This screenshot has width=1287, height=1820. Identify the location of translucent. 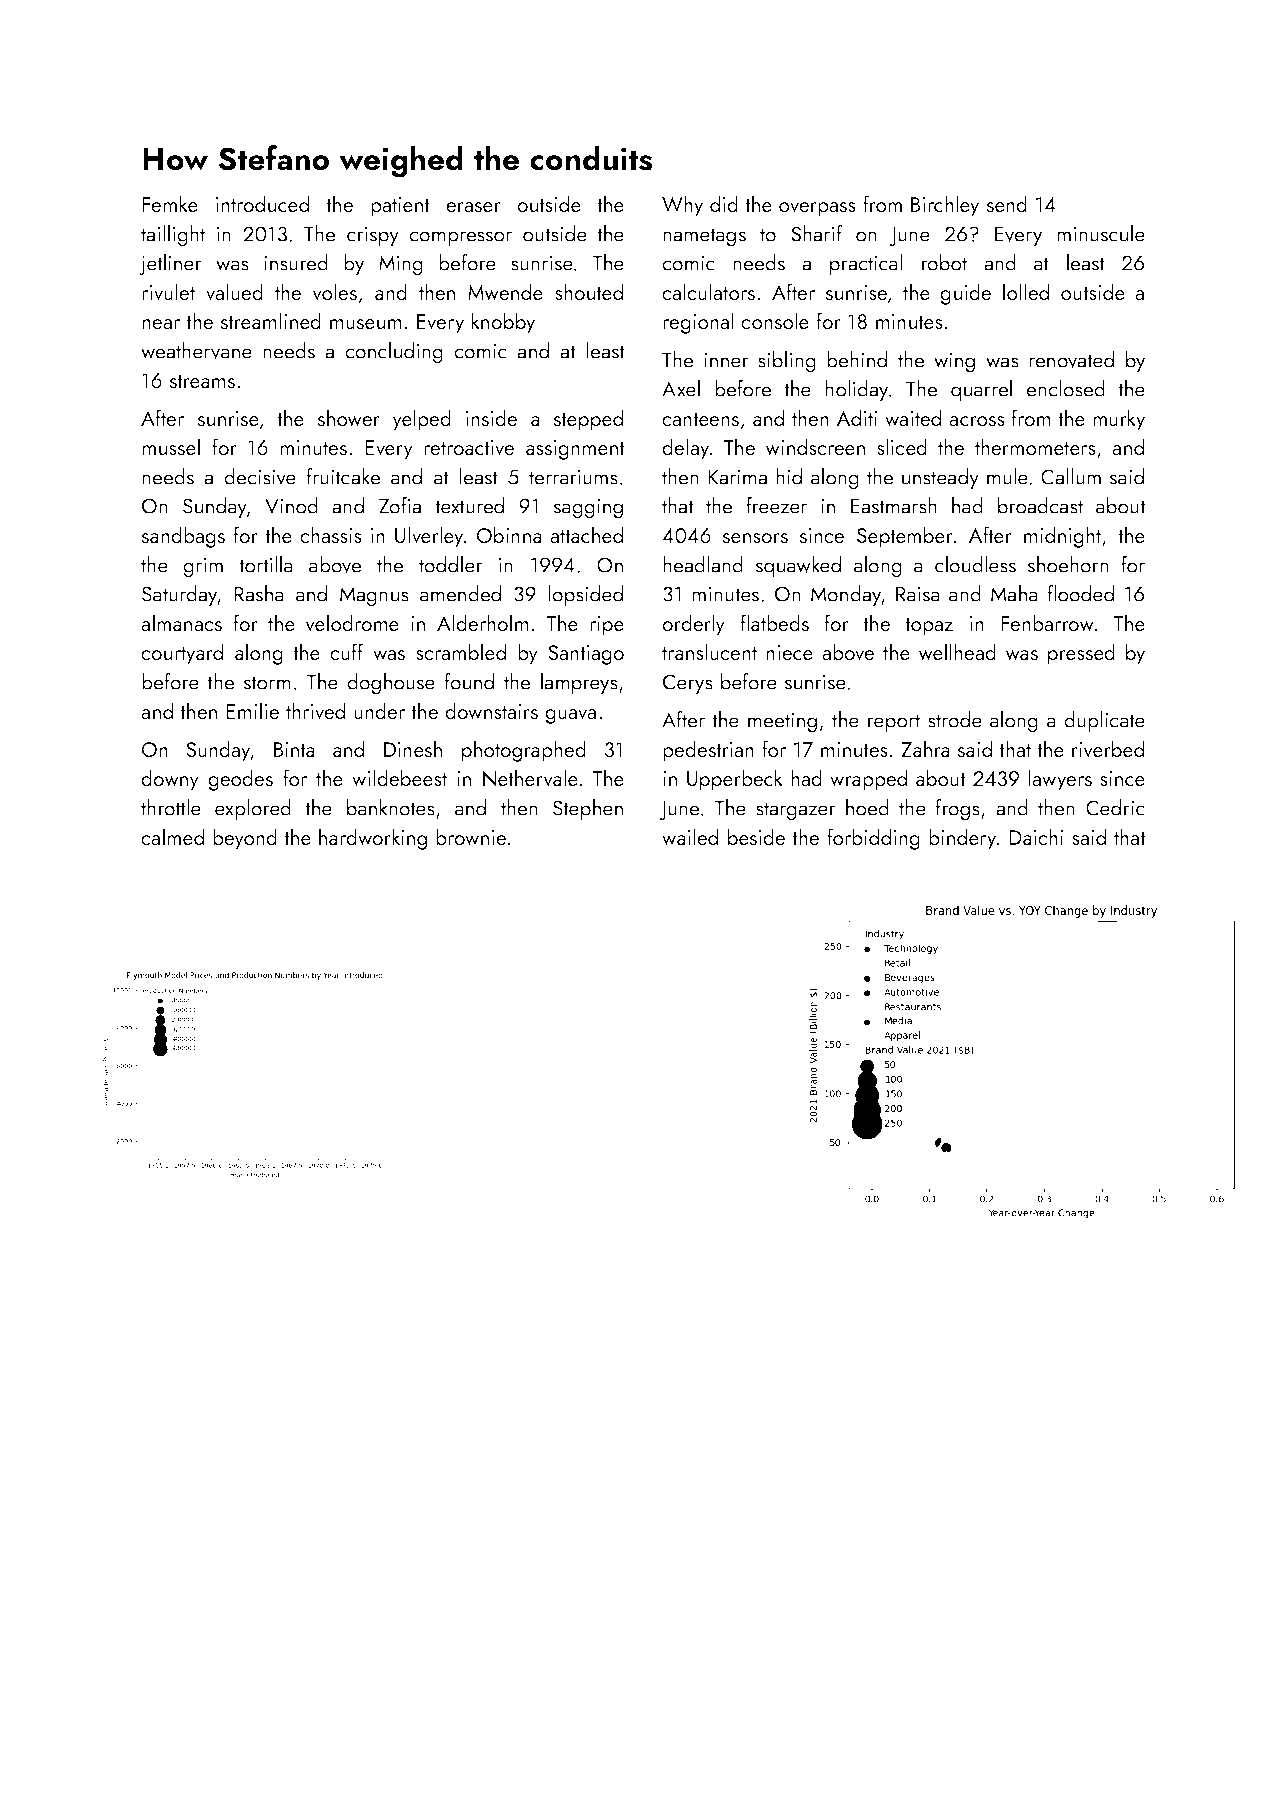
(709, 651).
